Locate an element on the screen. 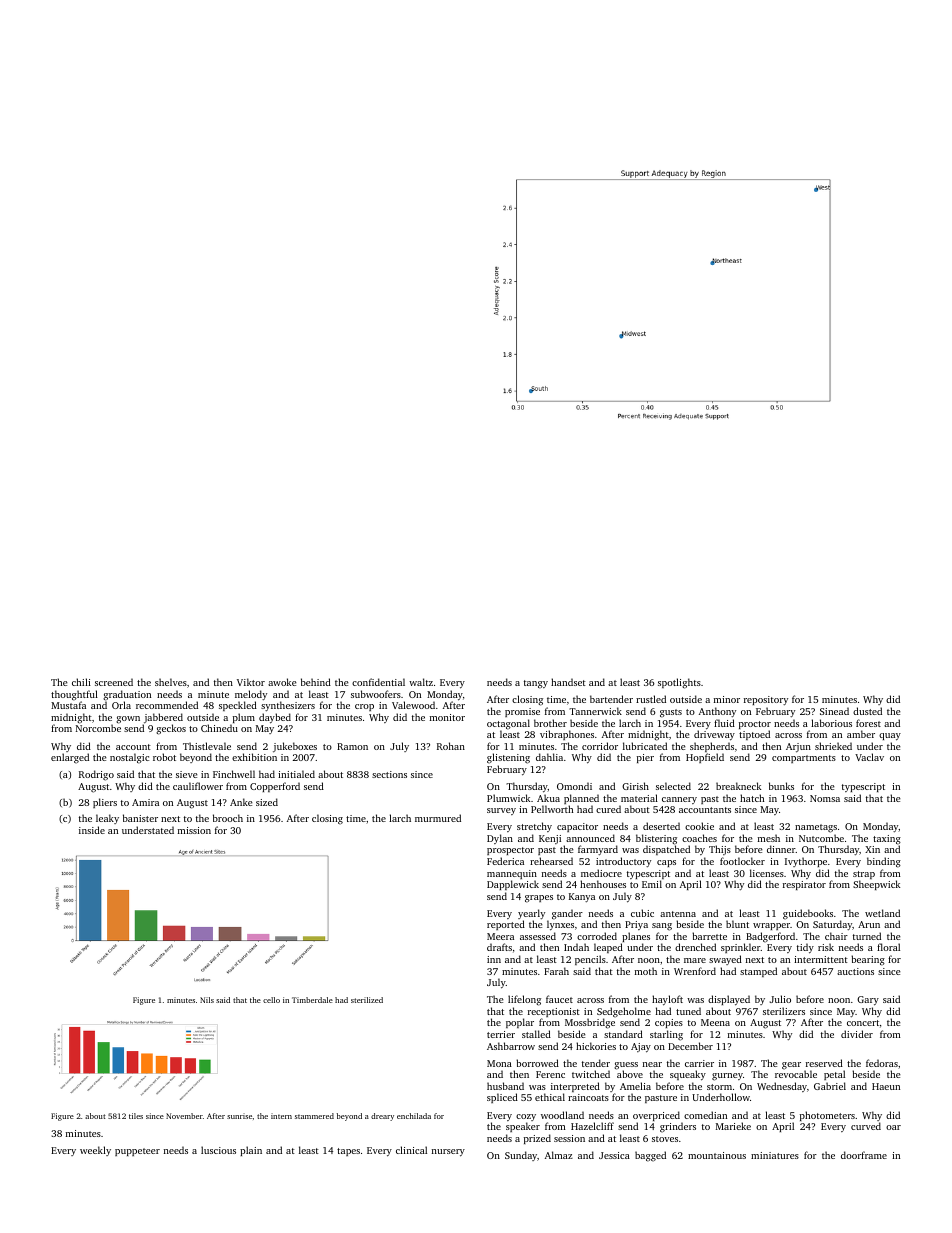 This screenshot has height=1233, width=952. enchilada is located at coordinates (414, 1116).
